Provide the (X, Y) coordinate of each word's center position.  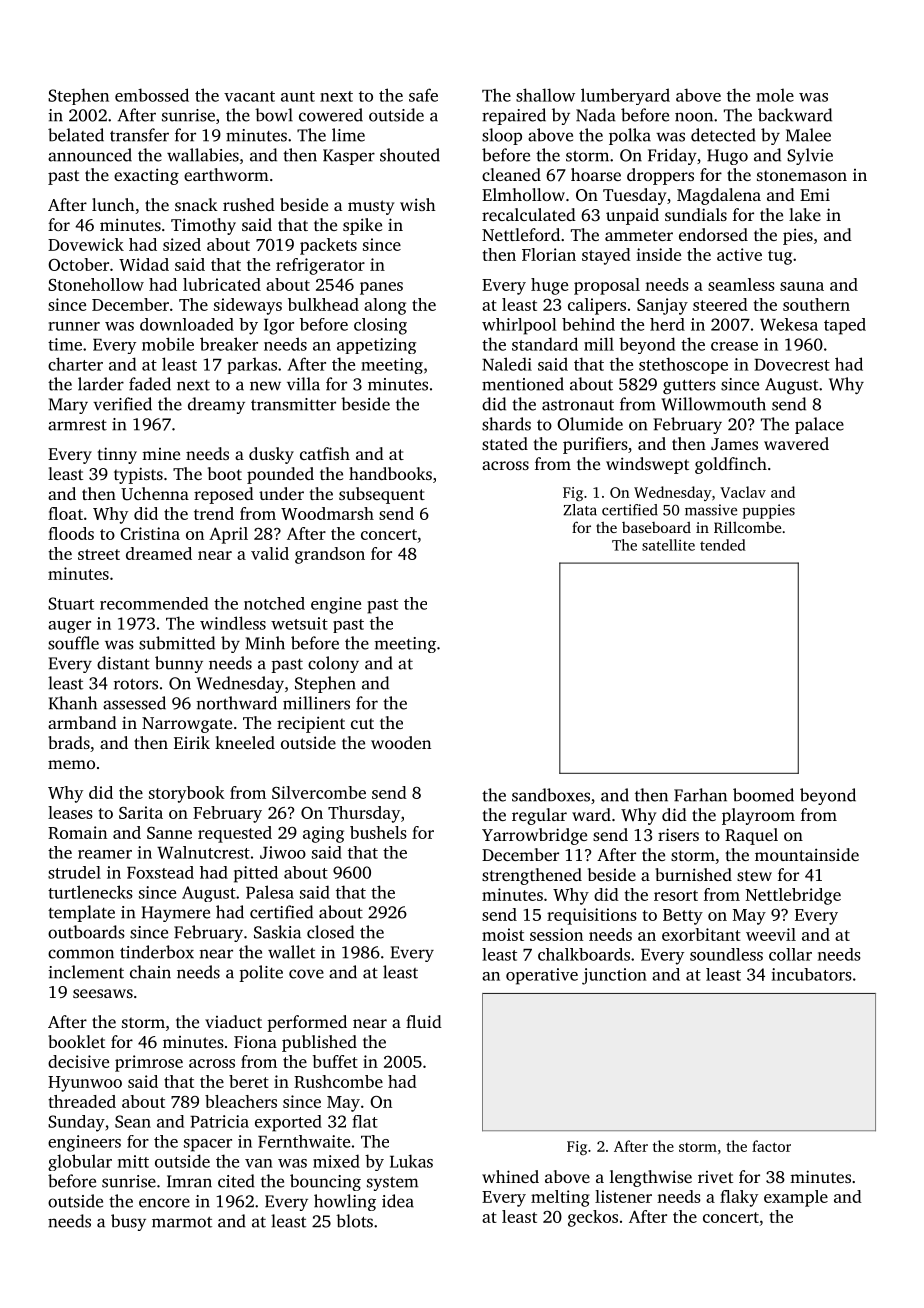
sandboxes (551, 795)
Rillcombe (747, 527)
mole (775, 95)
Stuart (71, 603)
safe (423, 95)
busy (128, 1222)
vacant (249, 96)
